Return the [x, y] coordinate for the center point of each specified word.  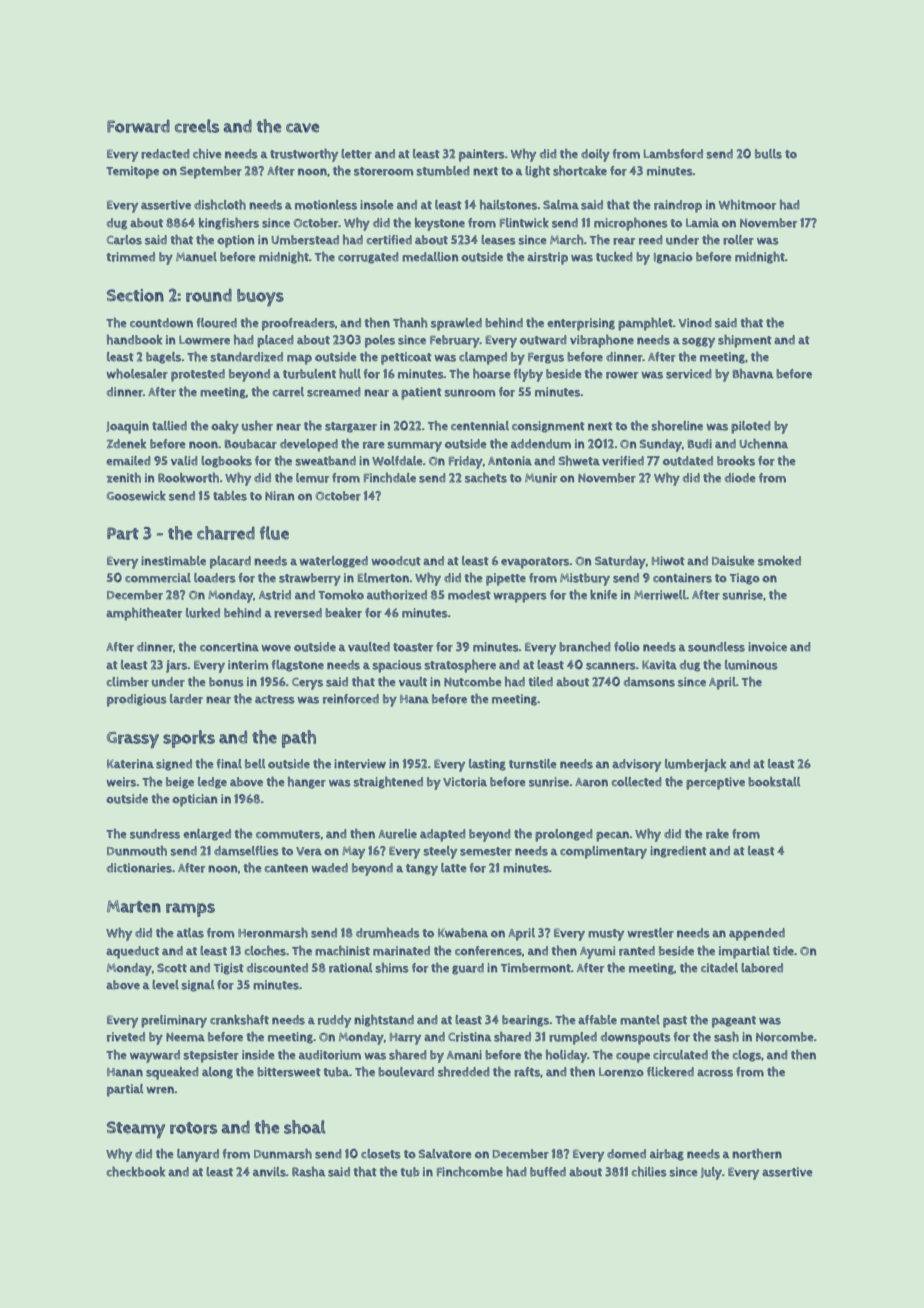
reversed [298, 613]
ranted [637, 951]
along [217, 1073]
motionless [326, 205]
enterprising [581, 324]
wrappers [520, 597]
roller [738, 240]
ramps [190, 910]
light [537, 172]
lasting [487, 765]
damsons [649, 682]
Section [135, 295]
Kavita [659, 665]
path [299, 739]
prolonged [563, 835]
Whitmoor [747, 205]
